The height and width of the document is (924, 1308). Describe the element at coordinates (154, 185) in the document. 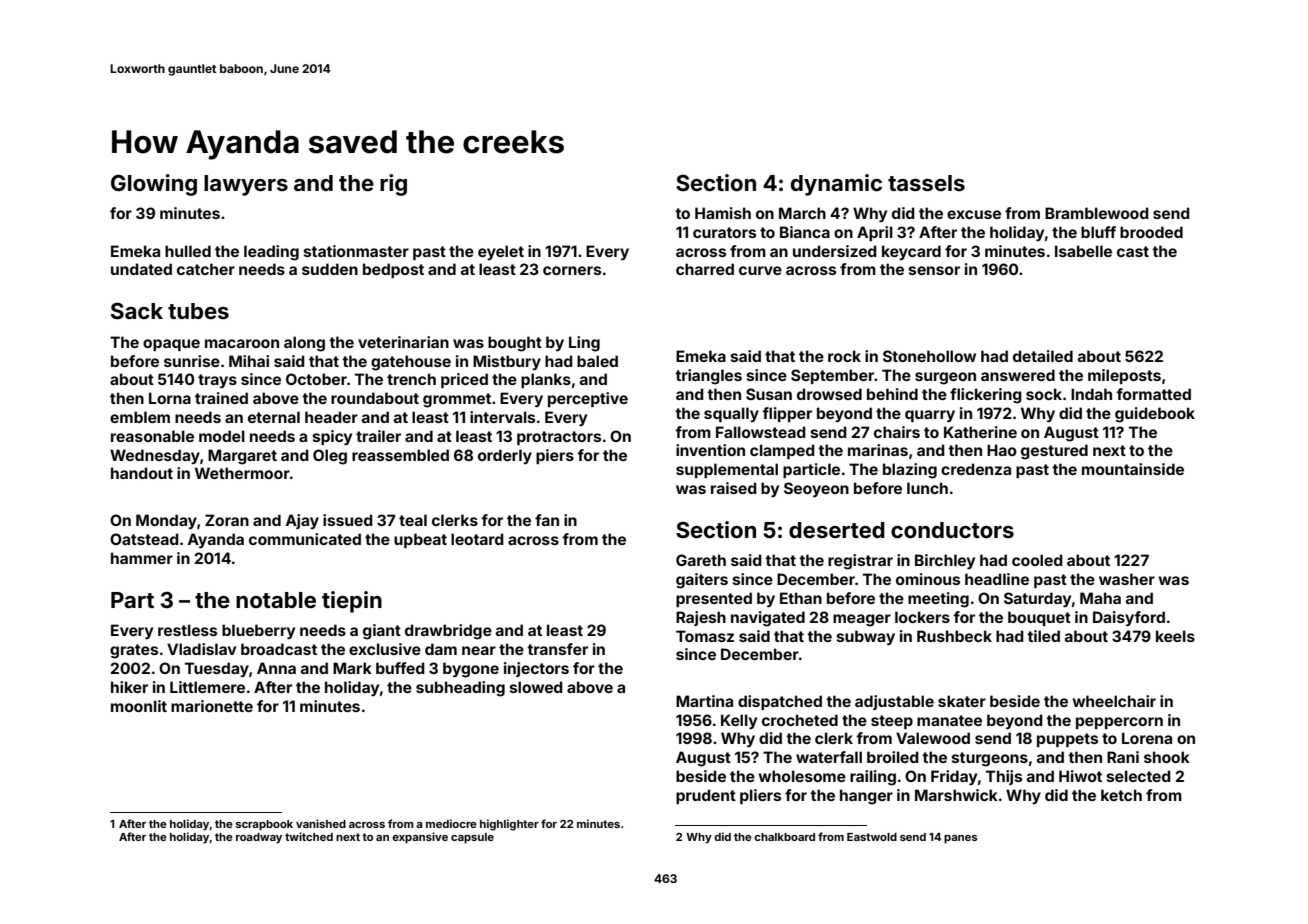

I see `Glowing` at that location.
